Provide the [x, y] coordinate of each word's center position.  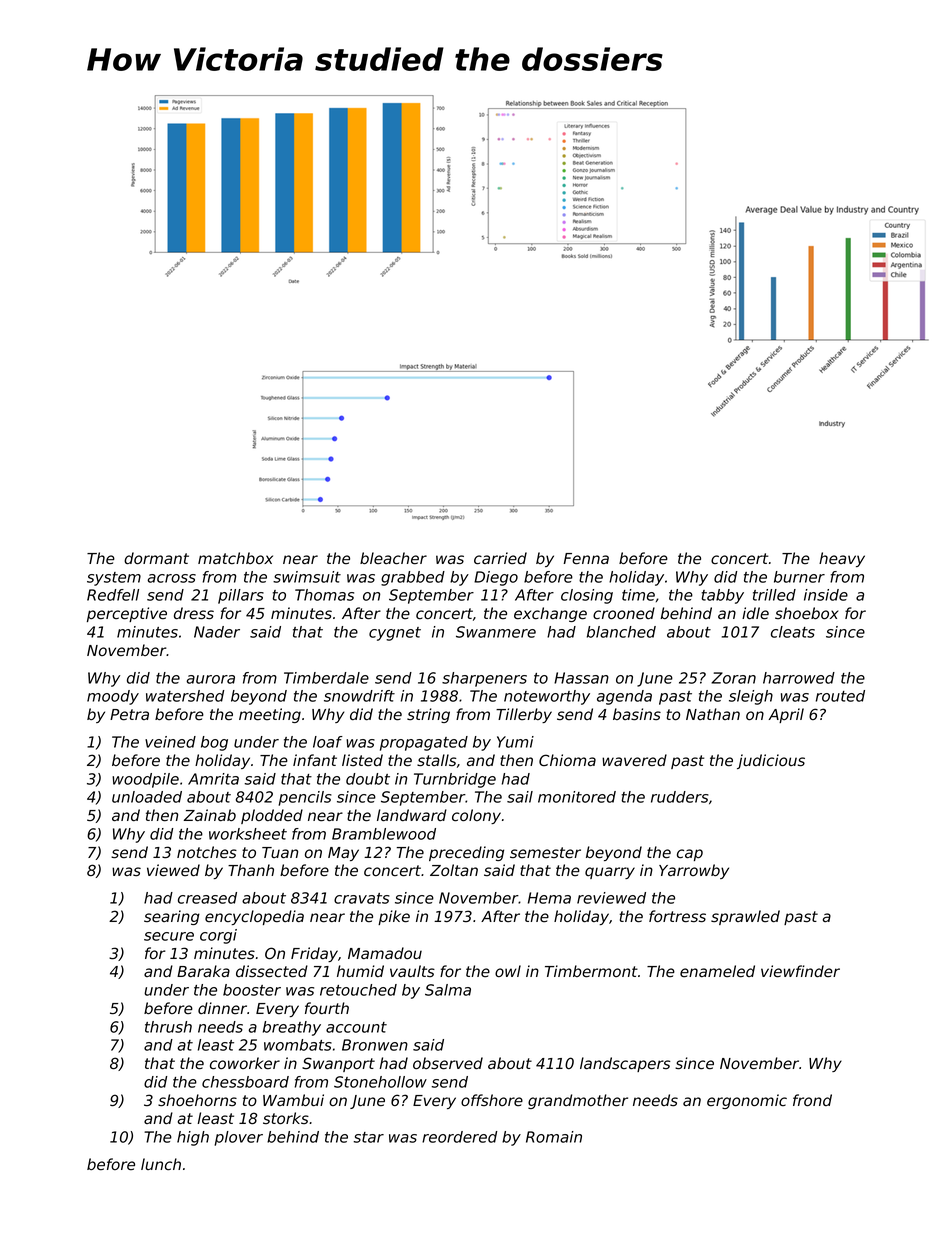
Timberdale [326, 678]
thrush [168, 1027]
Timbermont [591, 971]
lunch [161, 1164]
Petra [129, 715]
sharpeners [484, 679]
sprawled [745, 917]
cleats [793, 632]
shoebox [806, 613]
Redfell [113, 595]
